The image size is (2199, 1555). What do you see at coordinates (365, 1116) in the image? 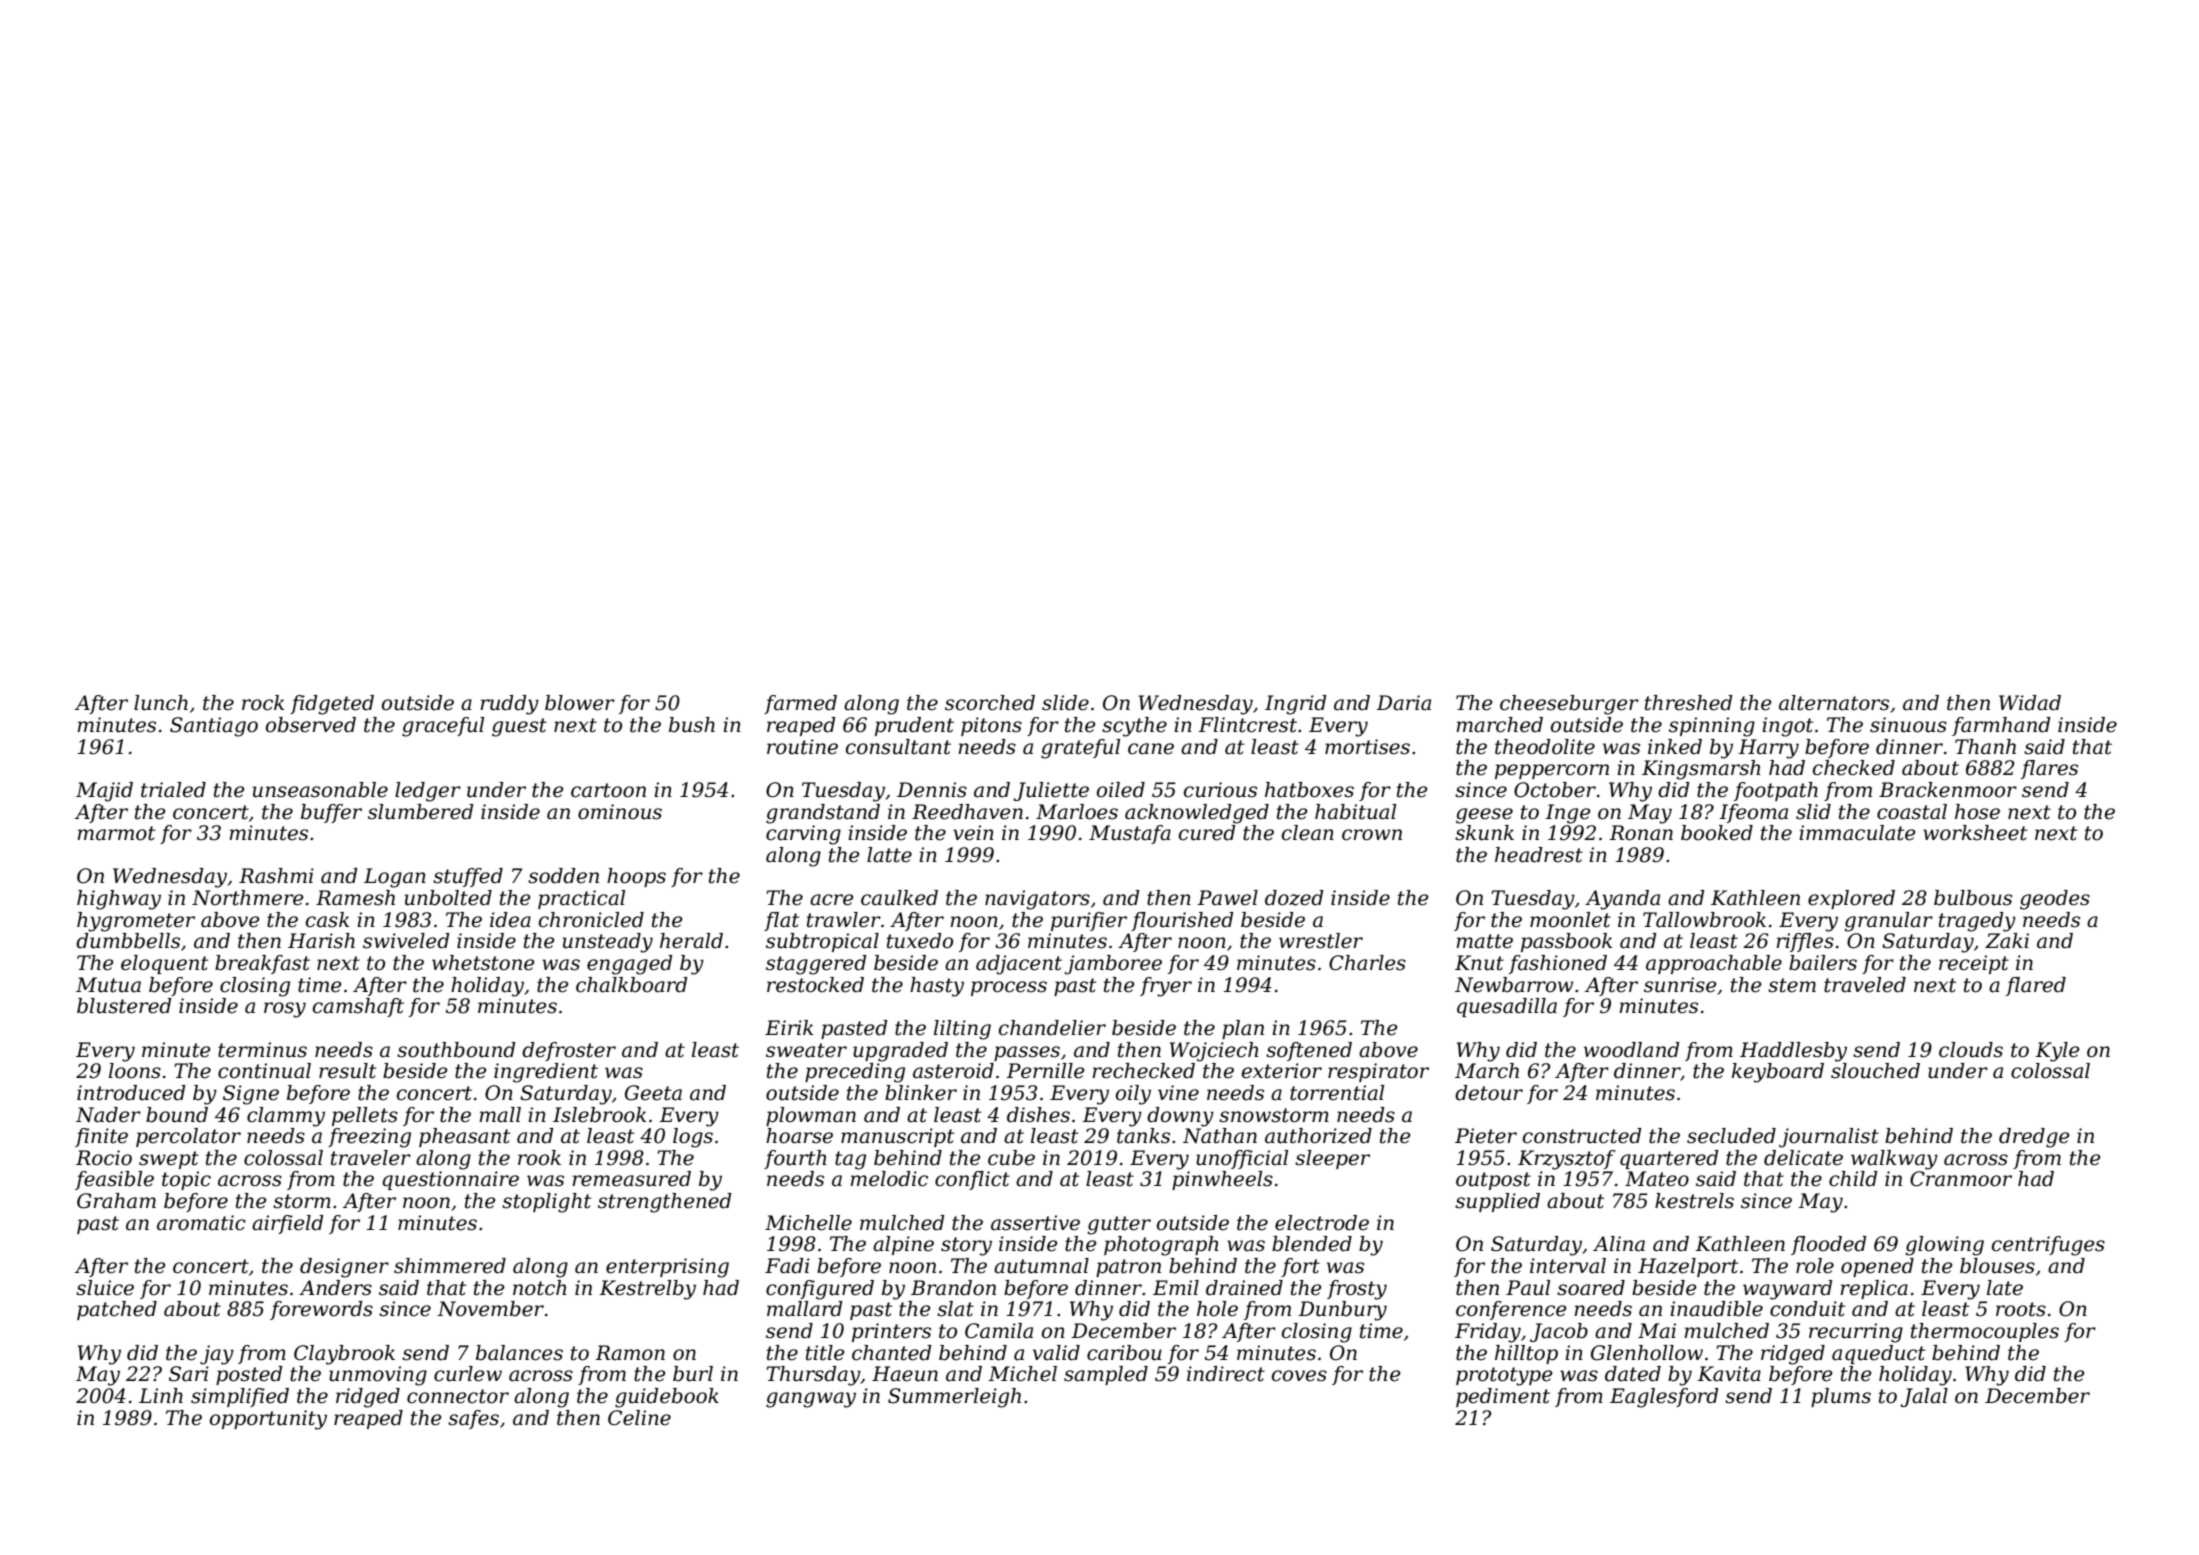
I see `pellets` at bounding box center [365, 1116].
